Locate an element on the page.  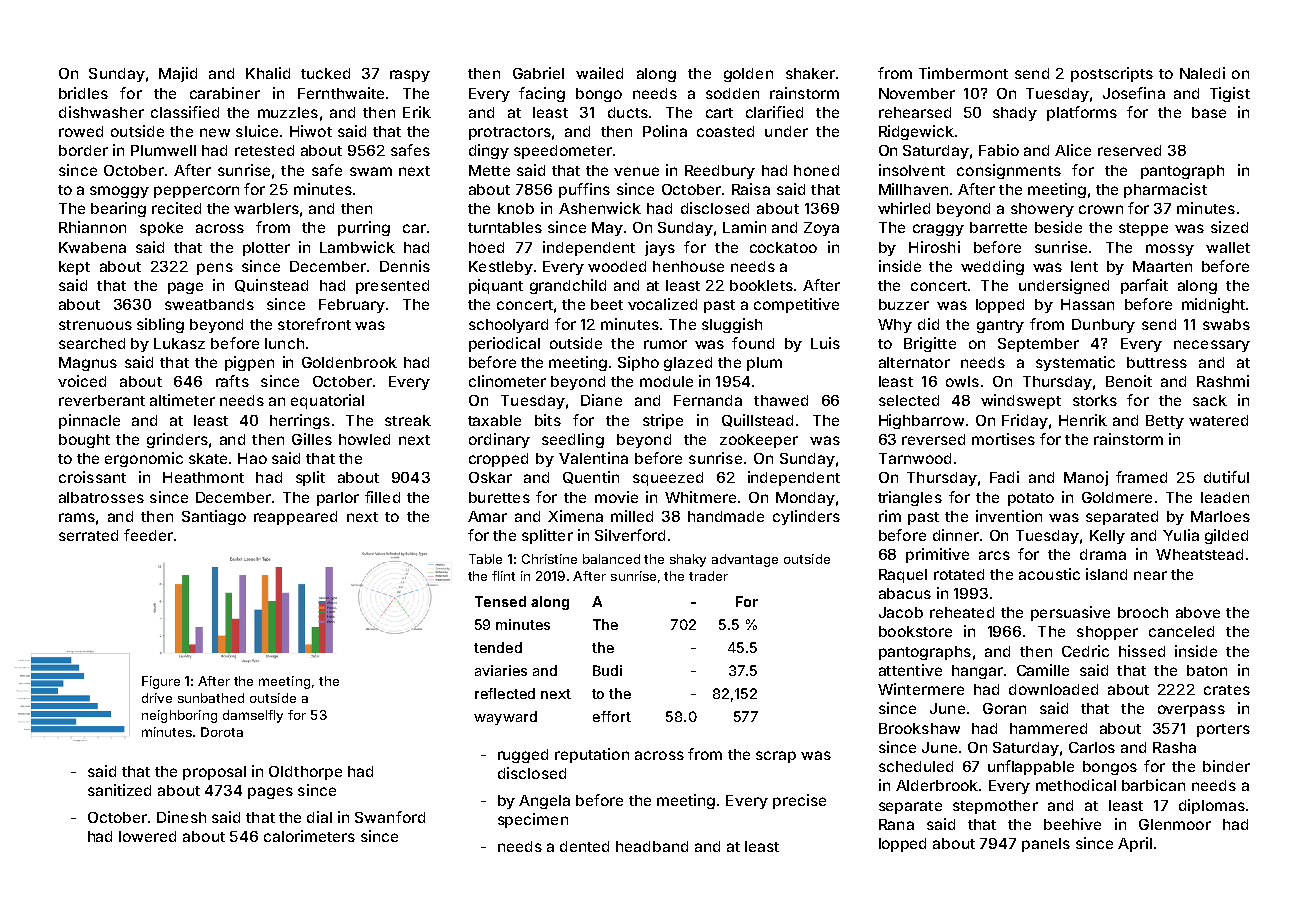
Wintermere is located at coordinates (921, 689).
